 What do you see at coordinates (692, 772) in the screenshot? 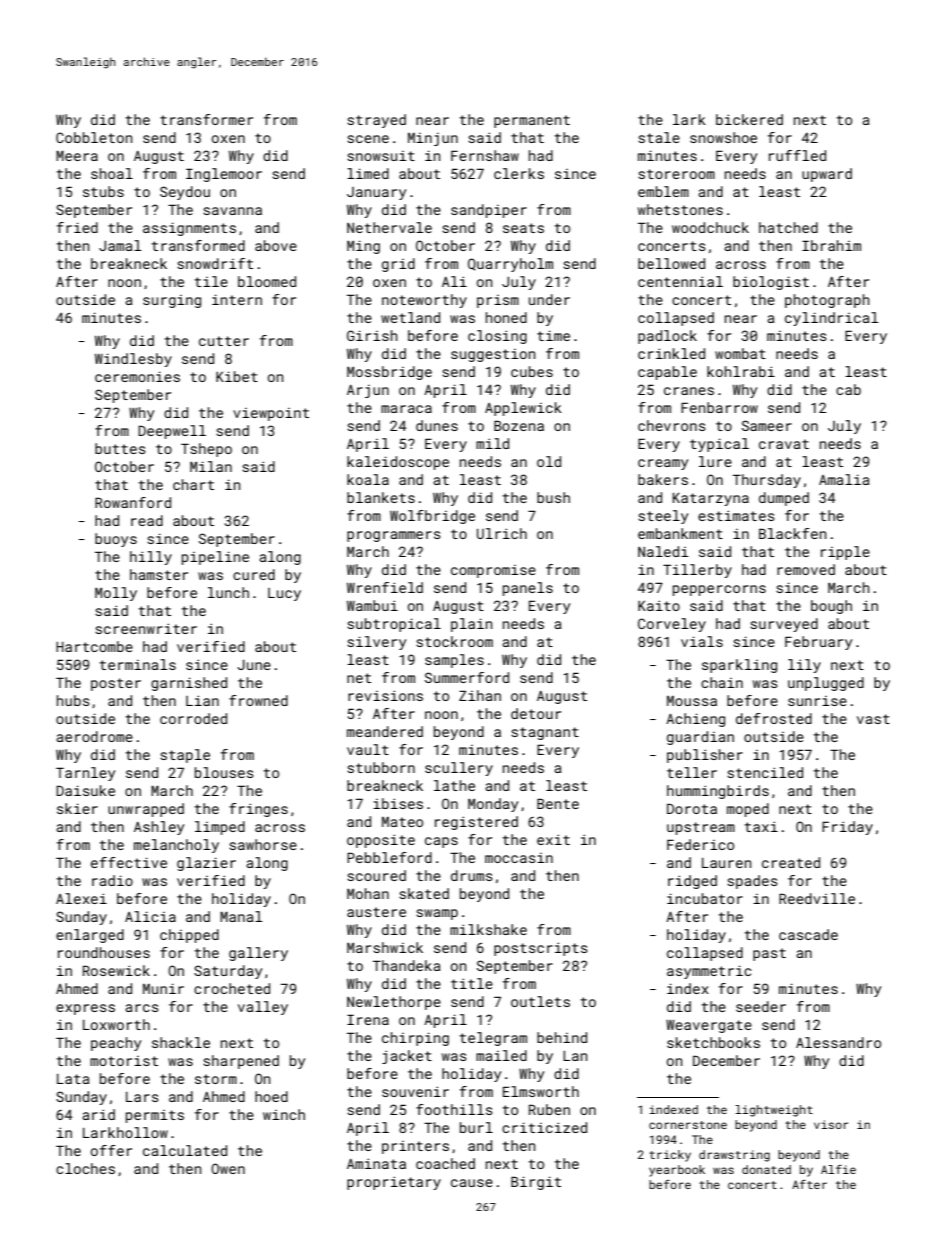
I see `teller` at bounding box center [692, 772].
